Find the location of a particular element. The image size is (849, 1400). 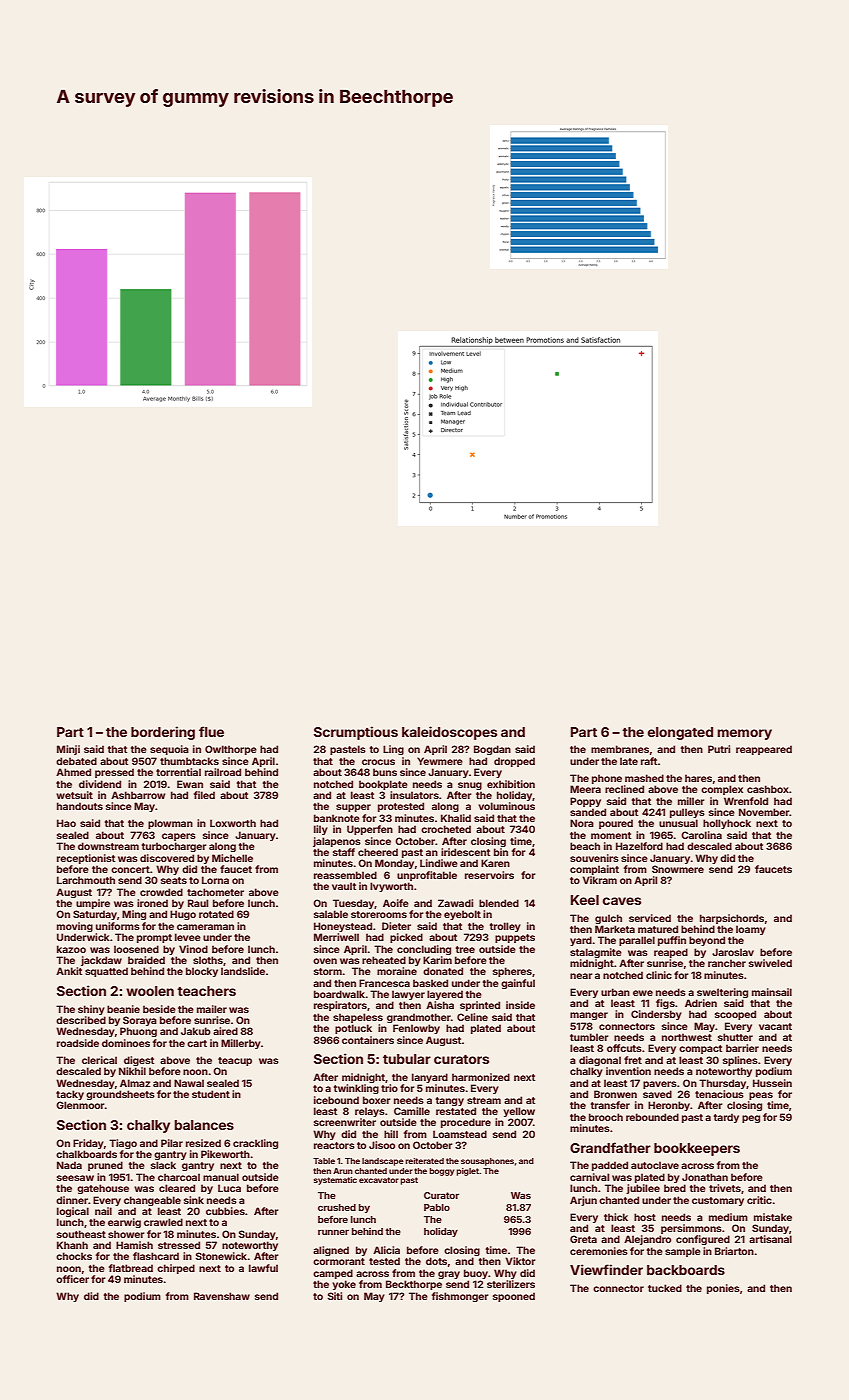

logical is located at coordinates (73, 1212).
